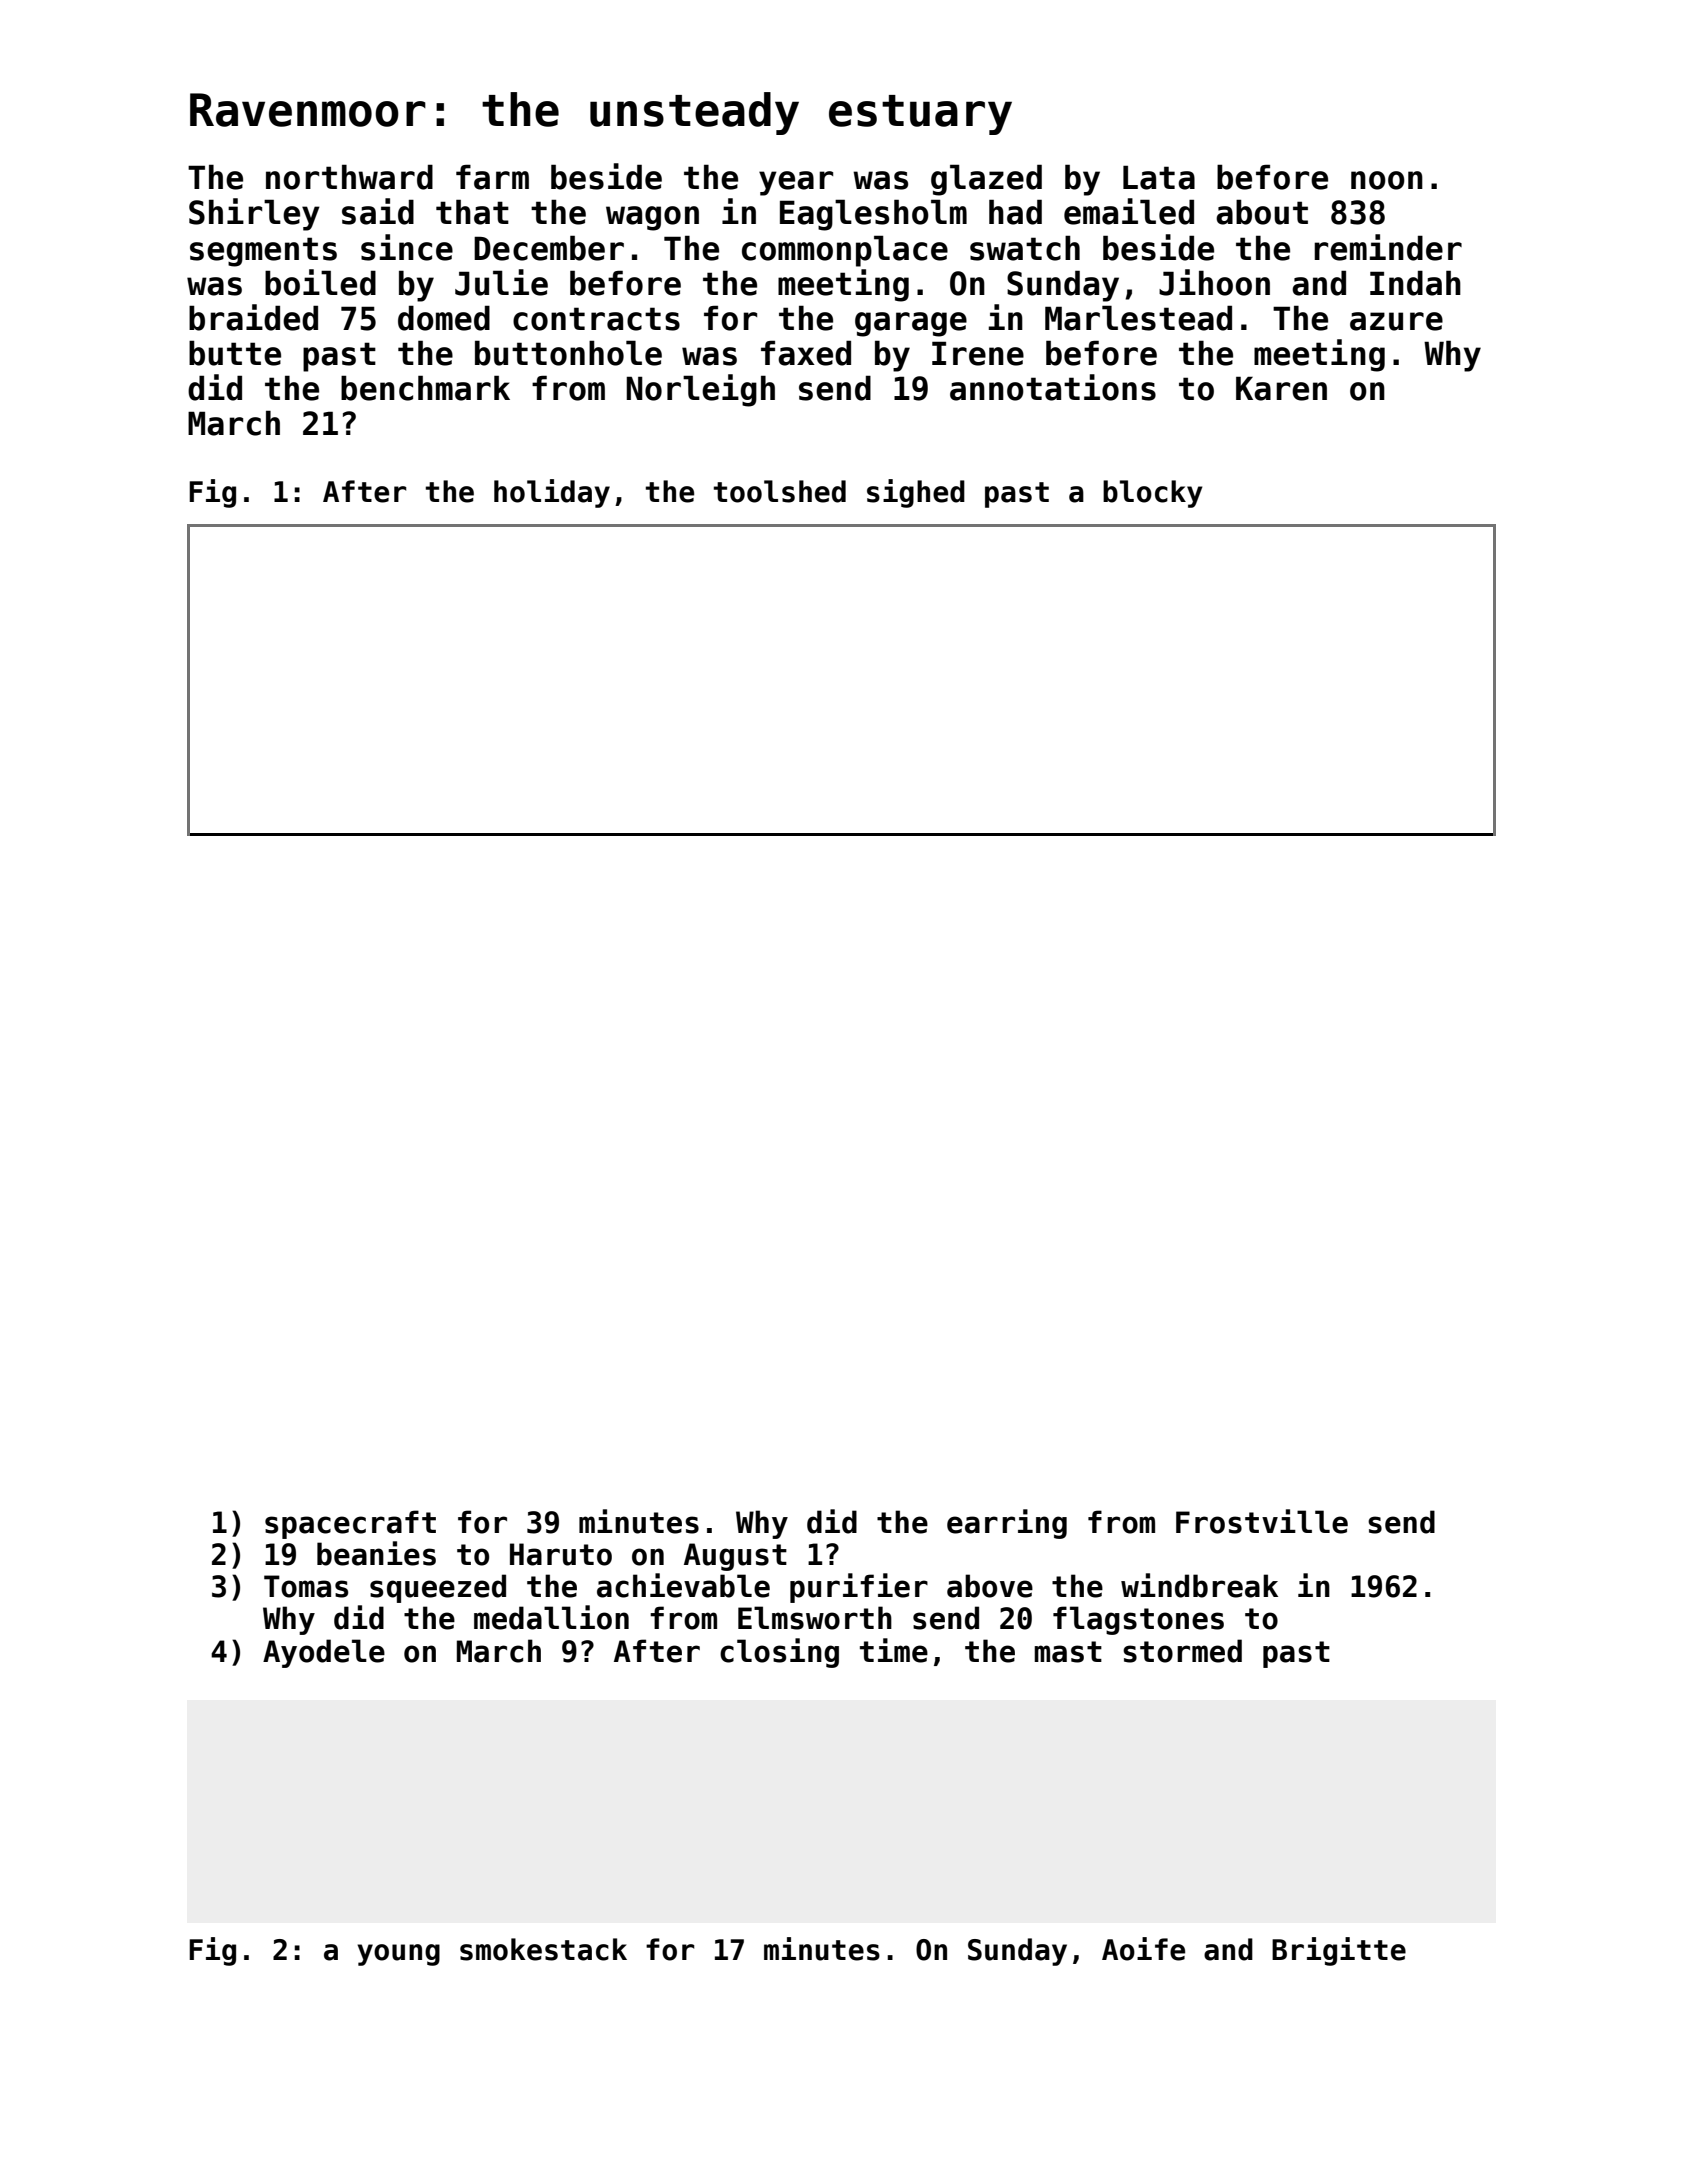 This screenshot has height=2178, width=1683. I want to click on butte, so click(235, 353).
